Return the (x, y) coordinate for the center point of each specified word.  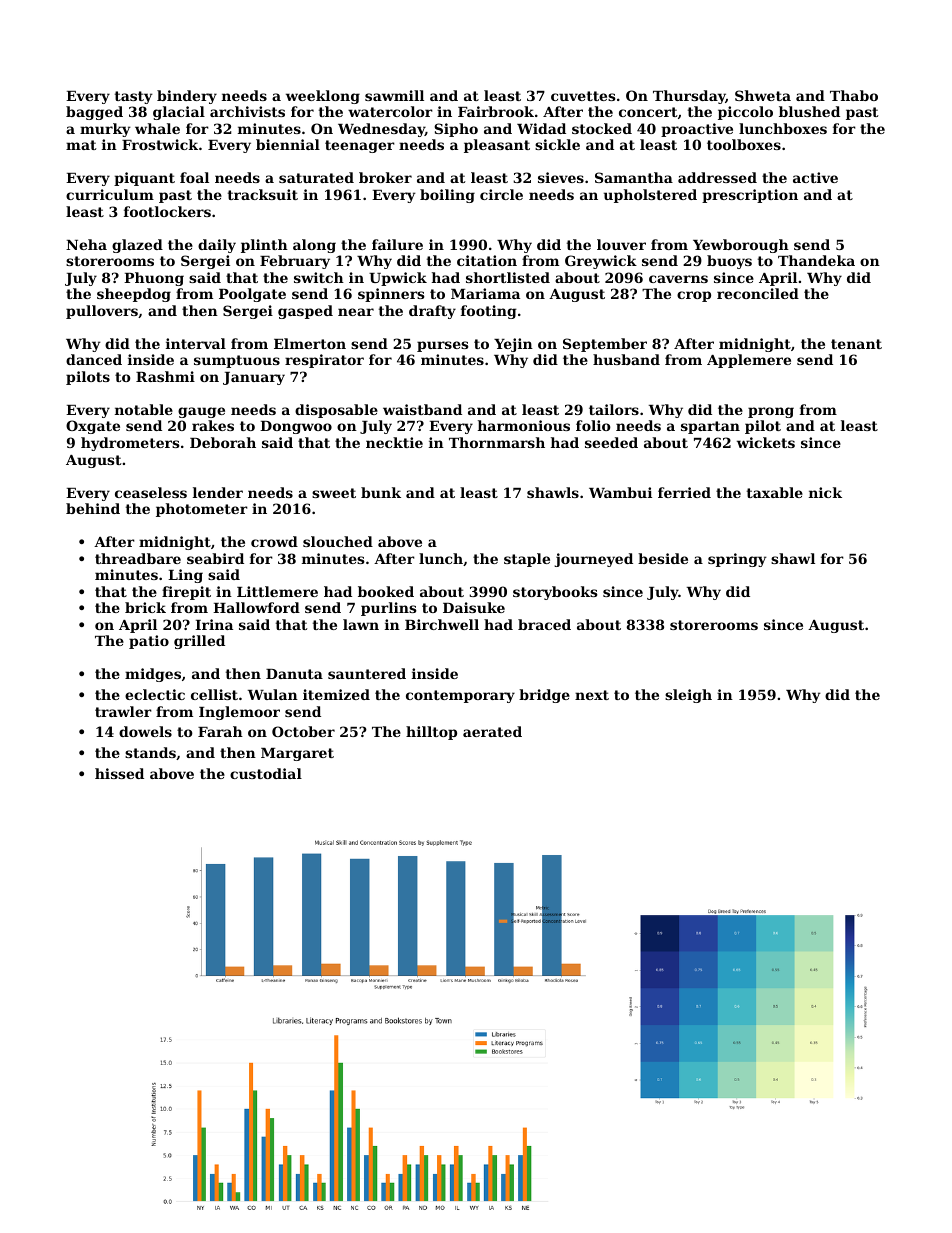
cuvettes (583, 96)
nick (825, 492)
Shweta (763, 95)
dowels (145, 731)
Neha (86, 244)
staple (527, 560)
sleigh (688, 696)
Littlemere (277, 591)
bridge (544, 696)
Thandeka (816, 260)
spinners (391, 295)
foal (194, 177)
